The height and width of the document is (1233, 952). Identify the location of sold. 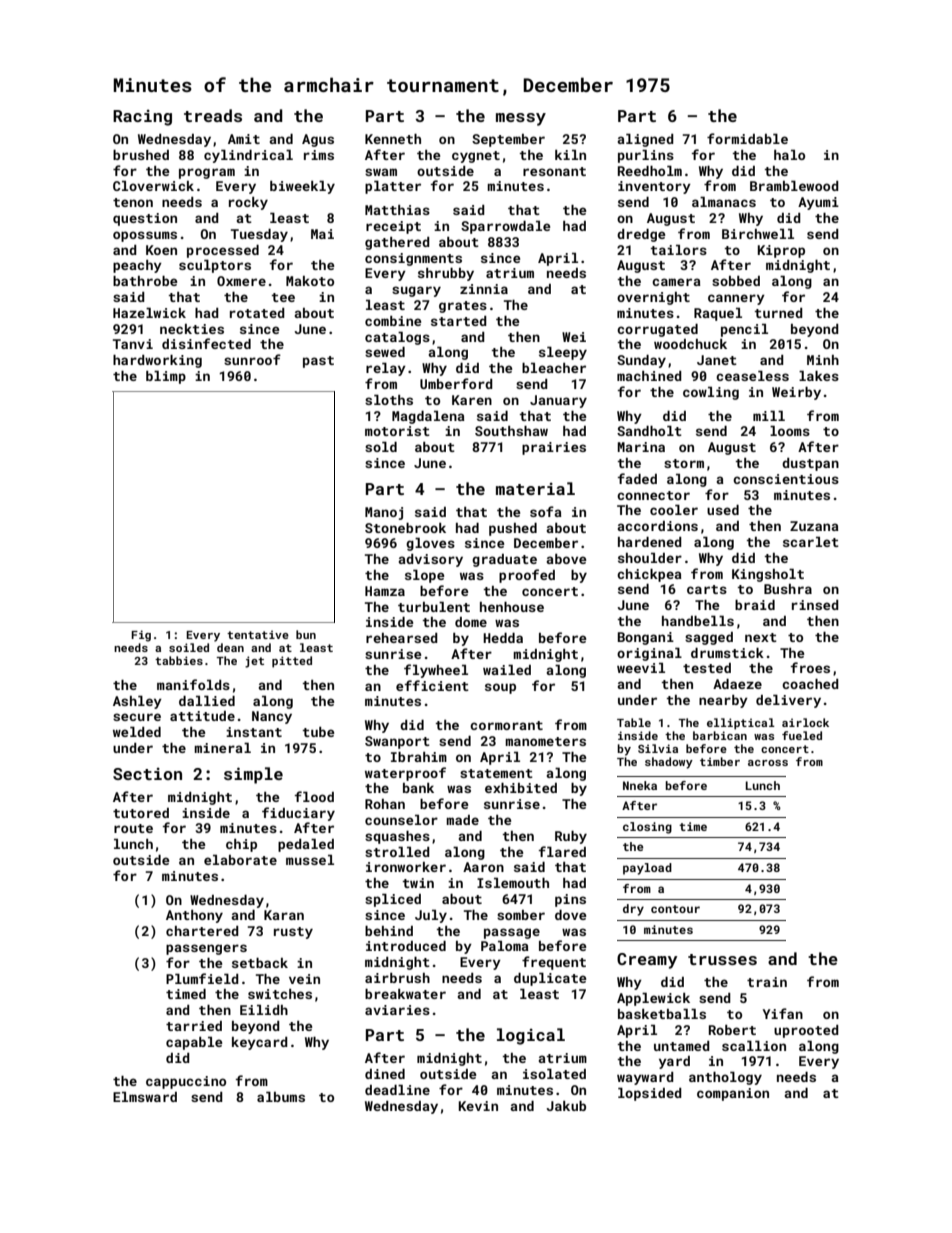
(381, 447).
